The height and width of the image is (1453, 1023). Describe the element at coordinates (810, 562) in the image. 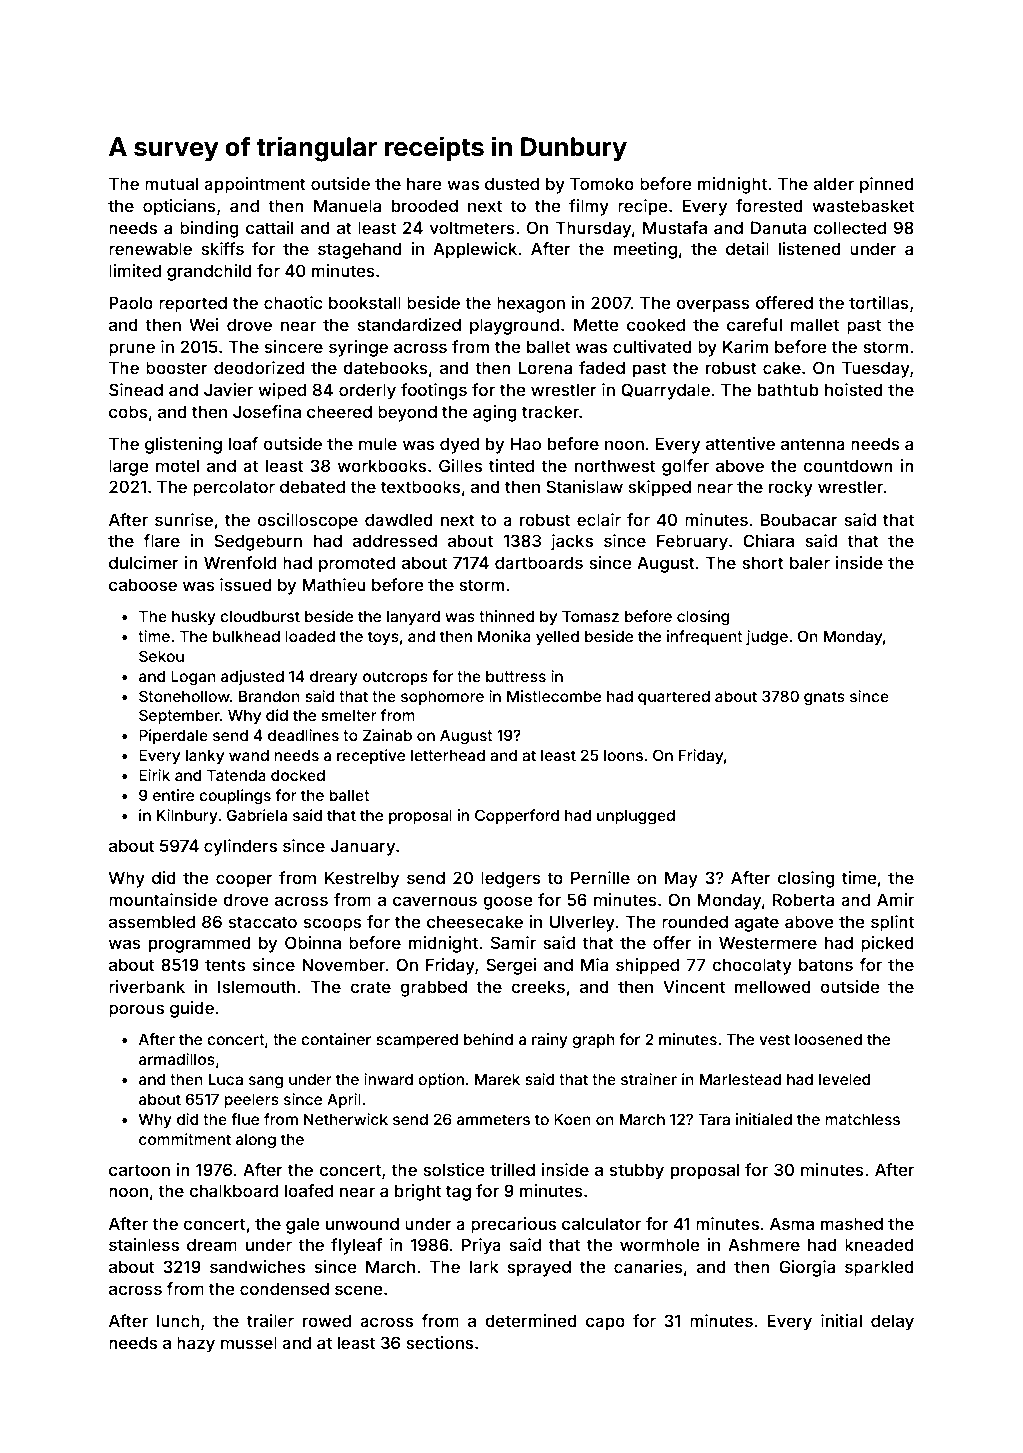

I see `baler` at that location.
